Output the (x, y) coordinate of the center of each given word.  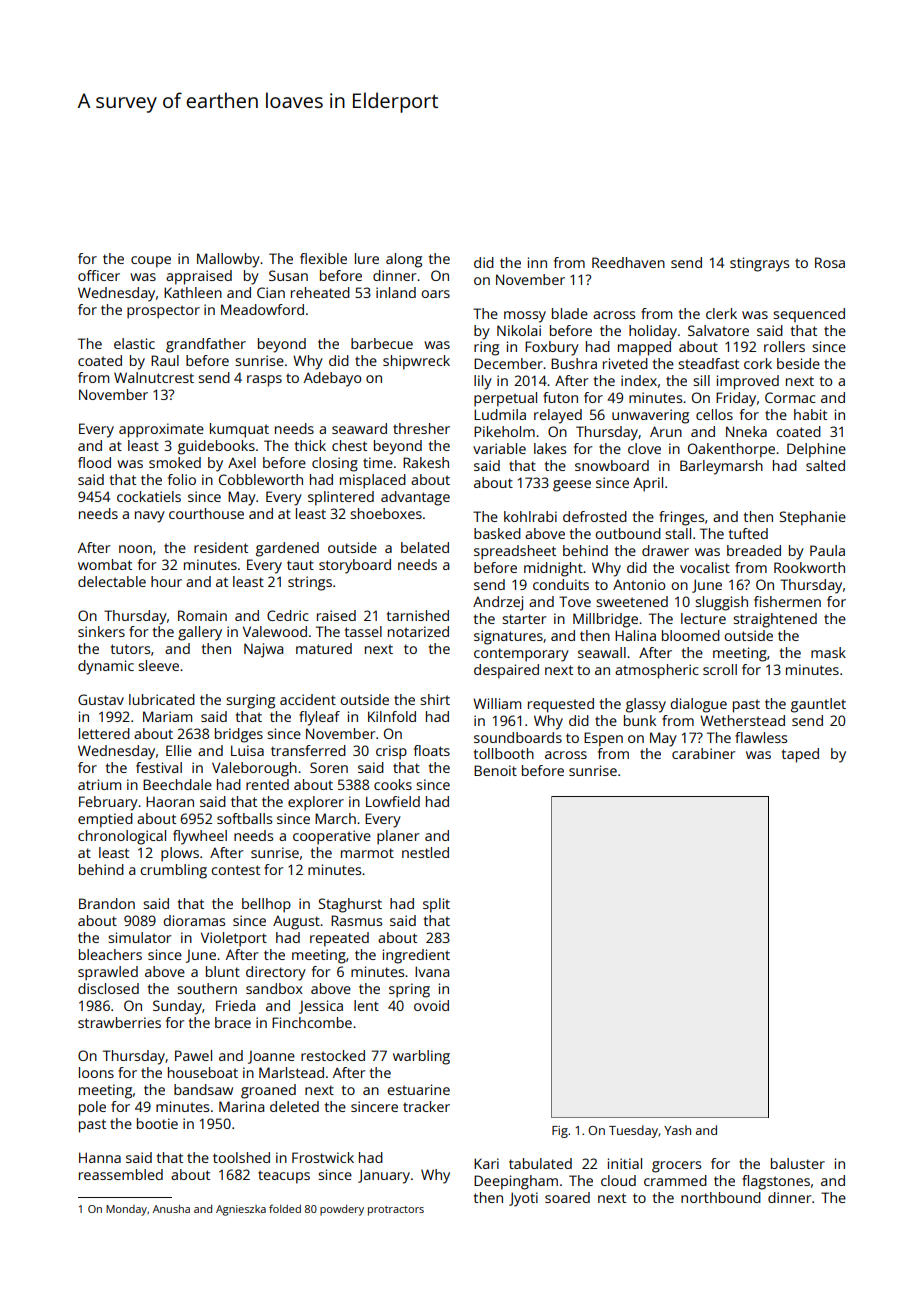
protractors (396, 1211)
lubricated (162, 699)
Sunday (177, 1007)
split (436, 905)
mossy (525, 317)
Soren (329, 767)
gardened (287, 549)
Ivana (432, 971)
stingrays (759, 264)
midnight (553, 569)
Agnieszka (241, 1210)
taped (800, 755)
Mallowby (228, 260)
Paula (827, 550)
